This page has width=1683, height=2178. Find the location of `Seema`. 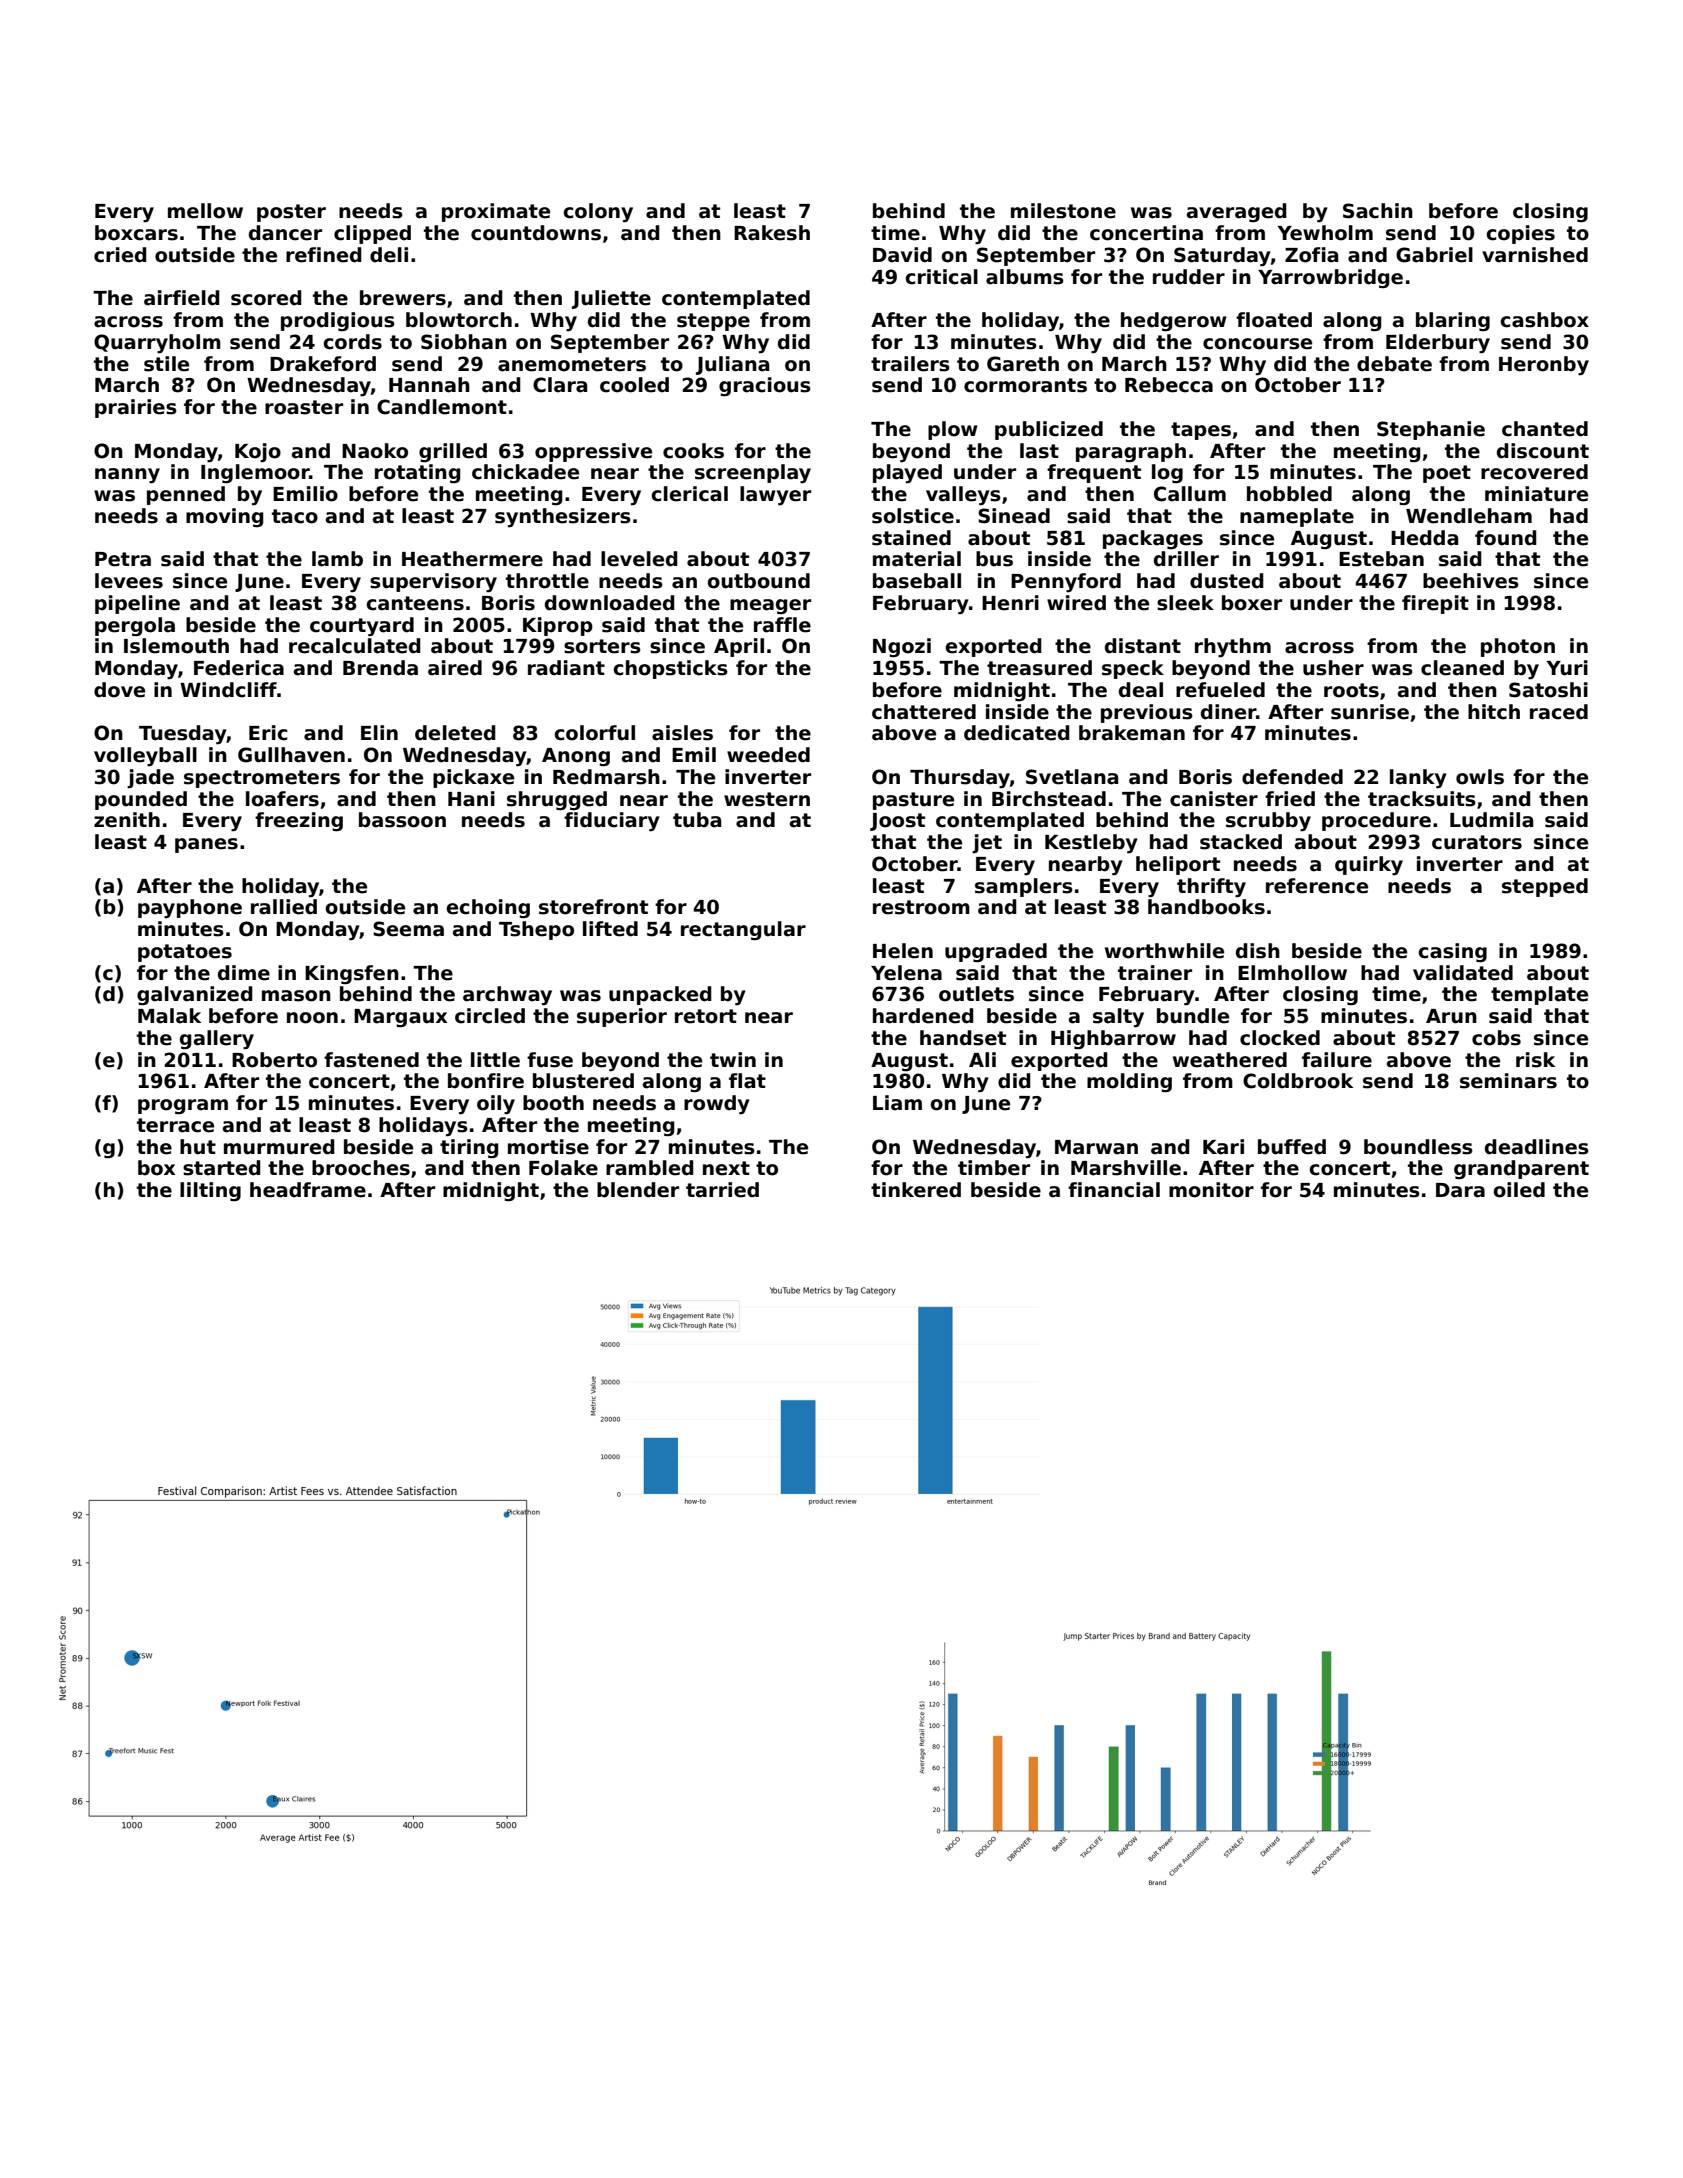

Seema is located at coordinates (408, 929).
